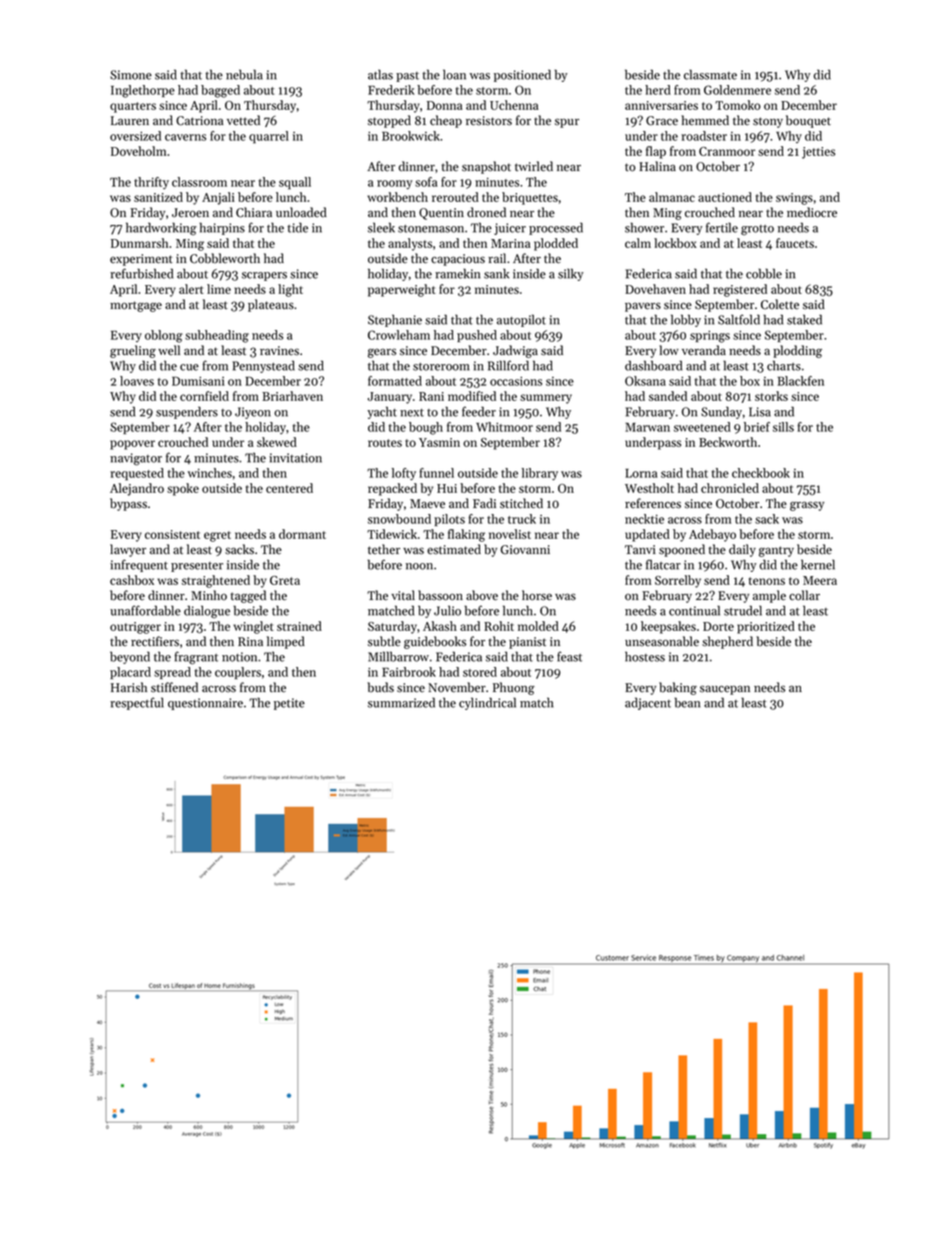  I want to click on hostess, so click(645, 656).
